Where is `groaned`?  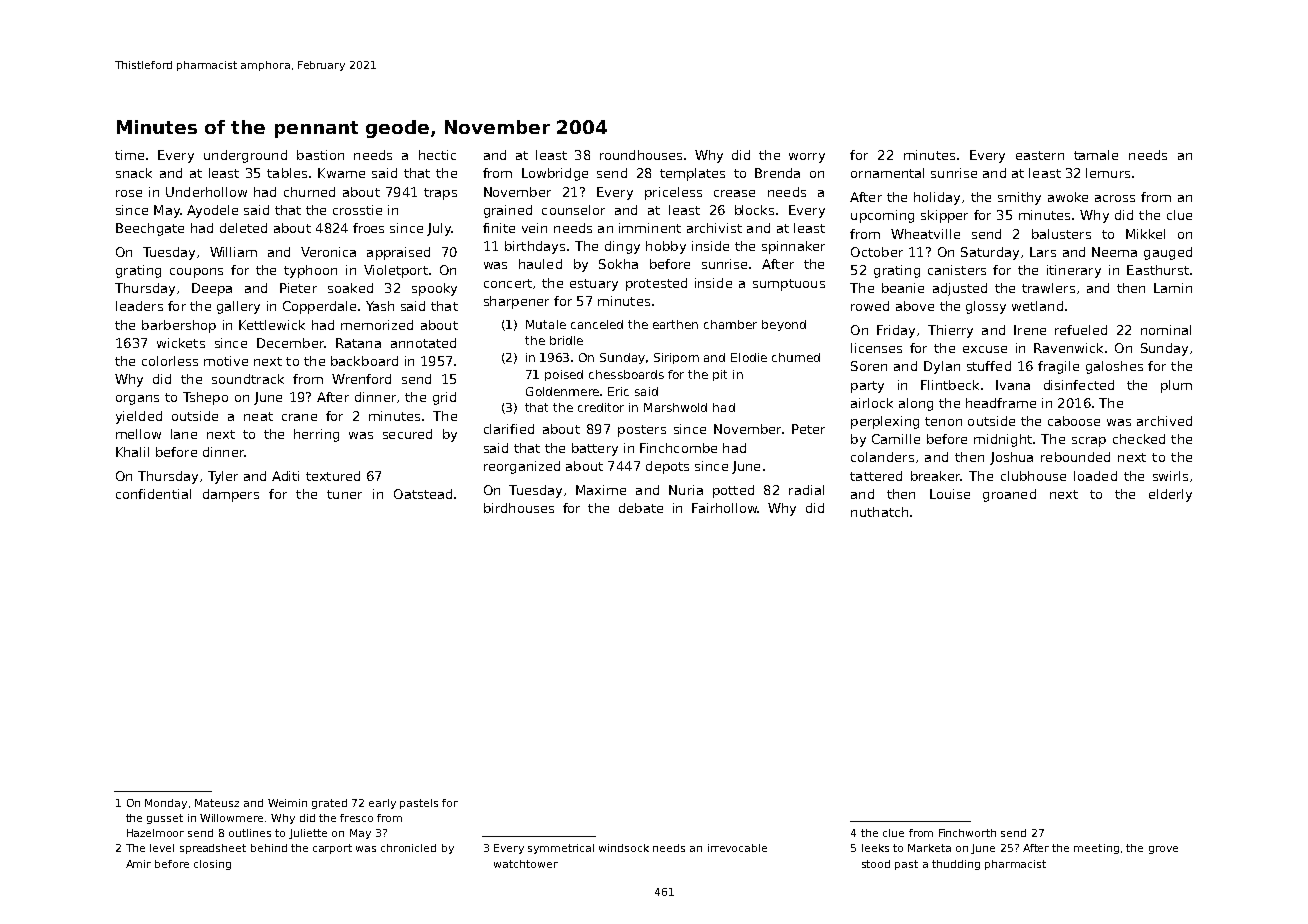 groaned is located at coordinates (1009, 495).
